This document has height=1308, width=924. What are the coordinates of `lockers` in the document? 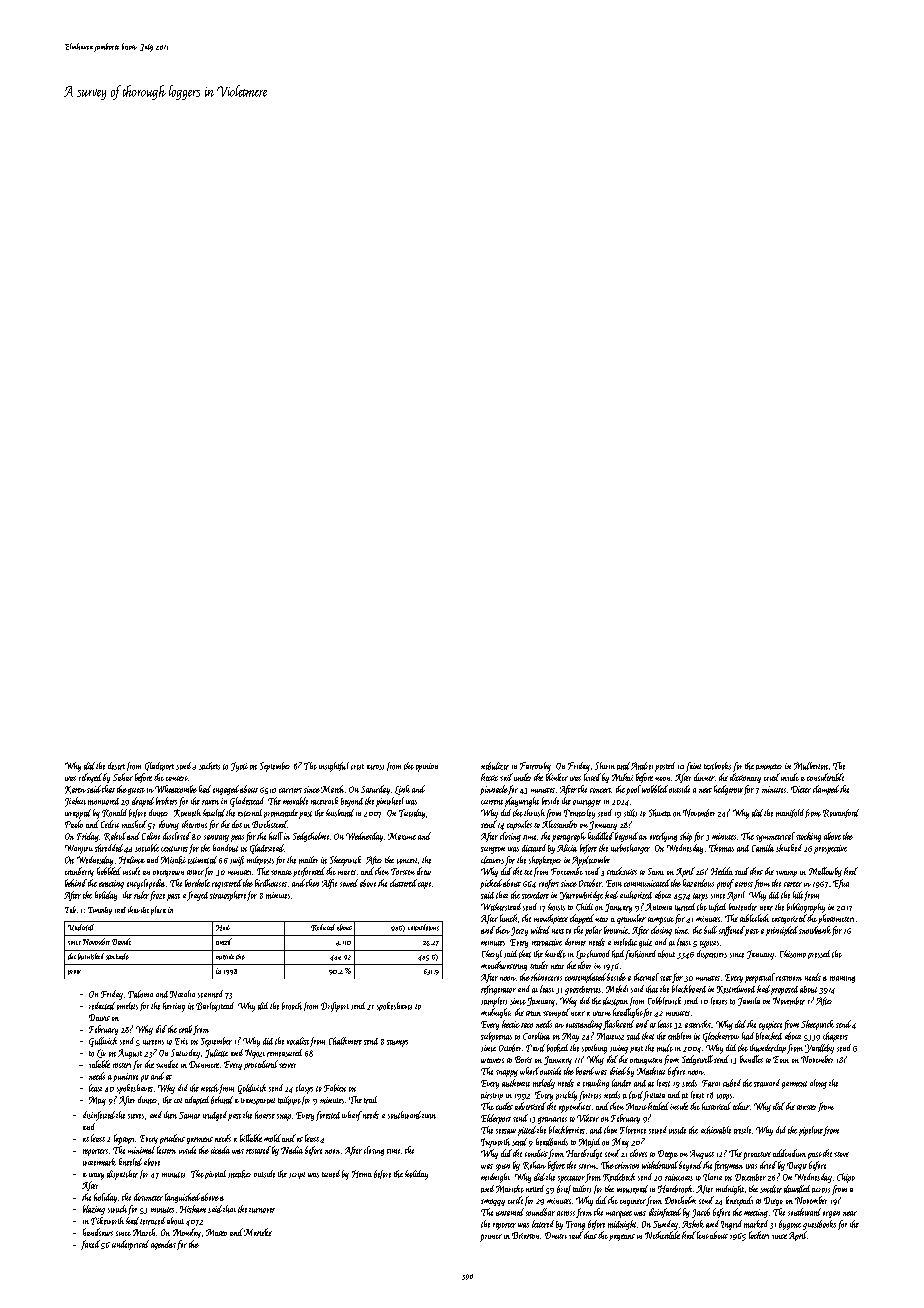 It's located at (759, 1235).
